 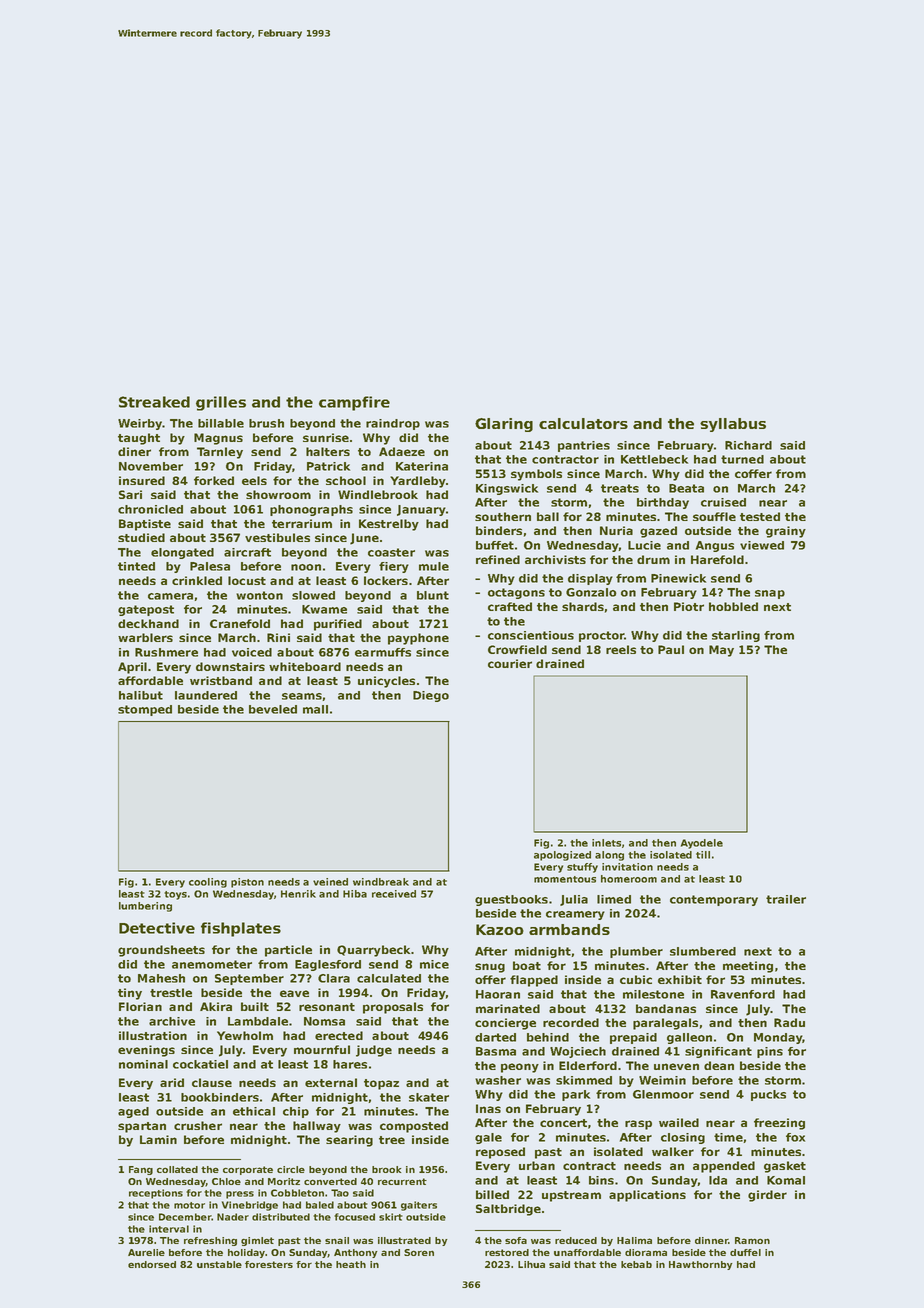 I want to click on invitation, so click(x=627, y=867).
